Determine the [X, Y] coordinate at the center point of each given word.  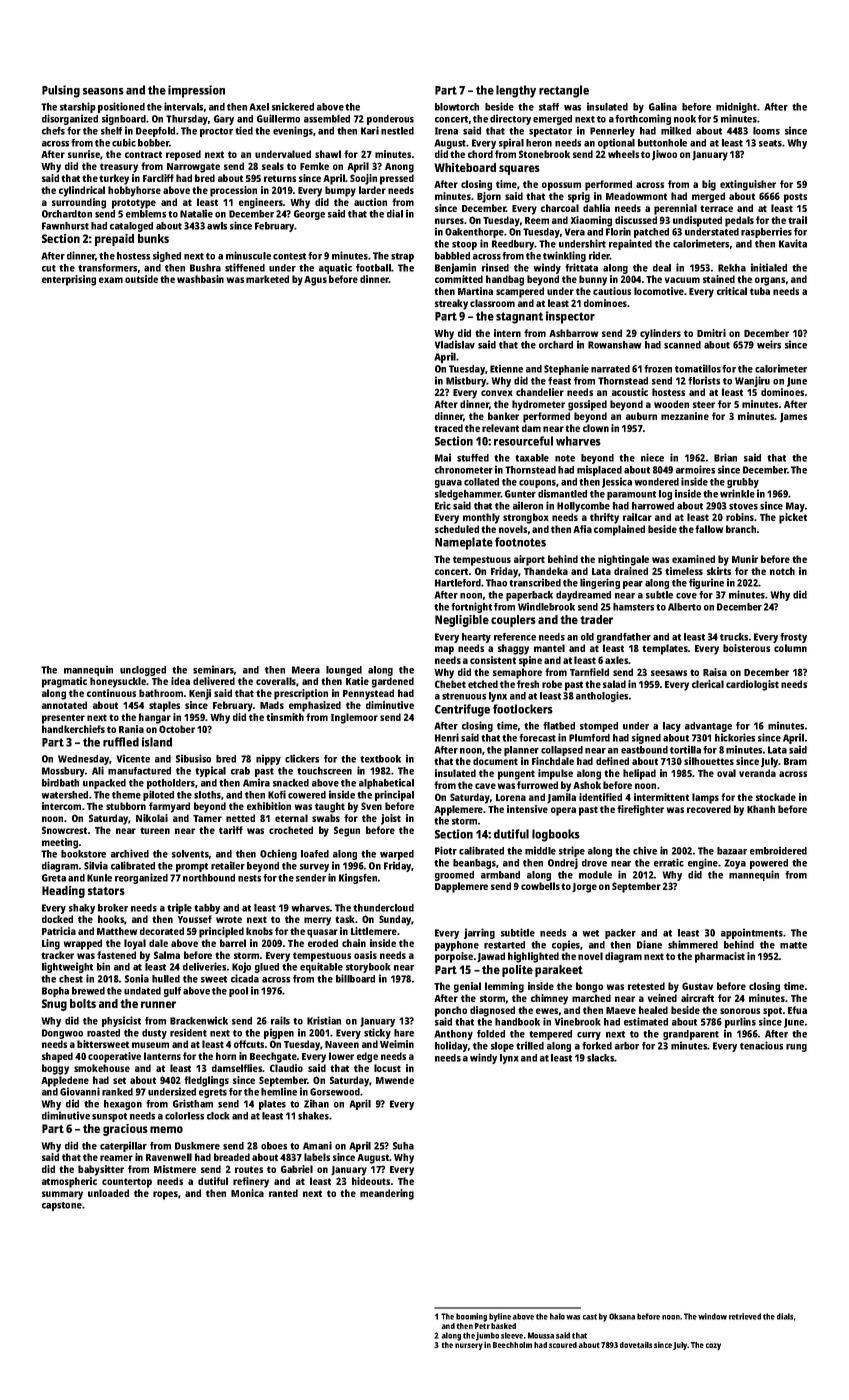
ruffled [121, 742]
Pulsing [61, 91]
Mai [443, 457]
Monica [247, 1193]
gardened [393, 682]
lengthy [516, 91]
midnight [736, 107]
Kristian [324, 1020]
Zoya [735, 864]
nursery [469, 1346]
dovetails [636, 1344]
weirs [769, 344]
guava [448, 484]
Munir [745, 559]
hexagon [123, 1105]
